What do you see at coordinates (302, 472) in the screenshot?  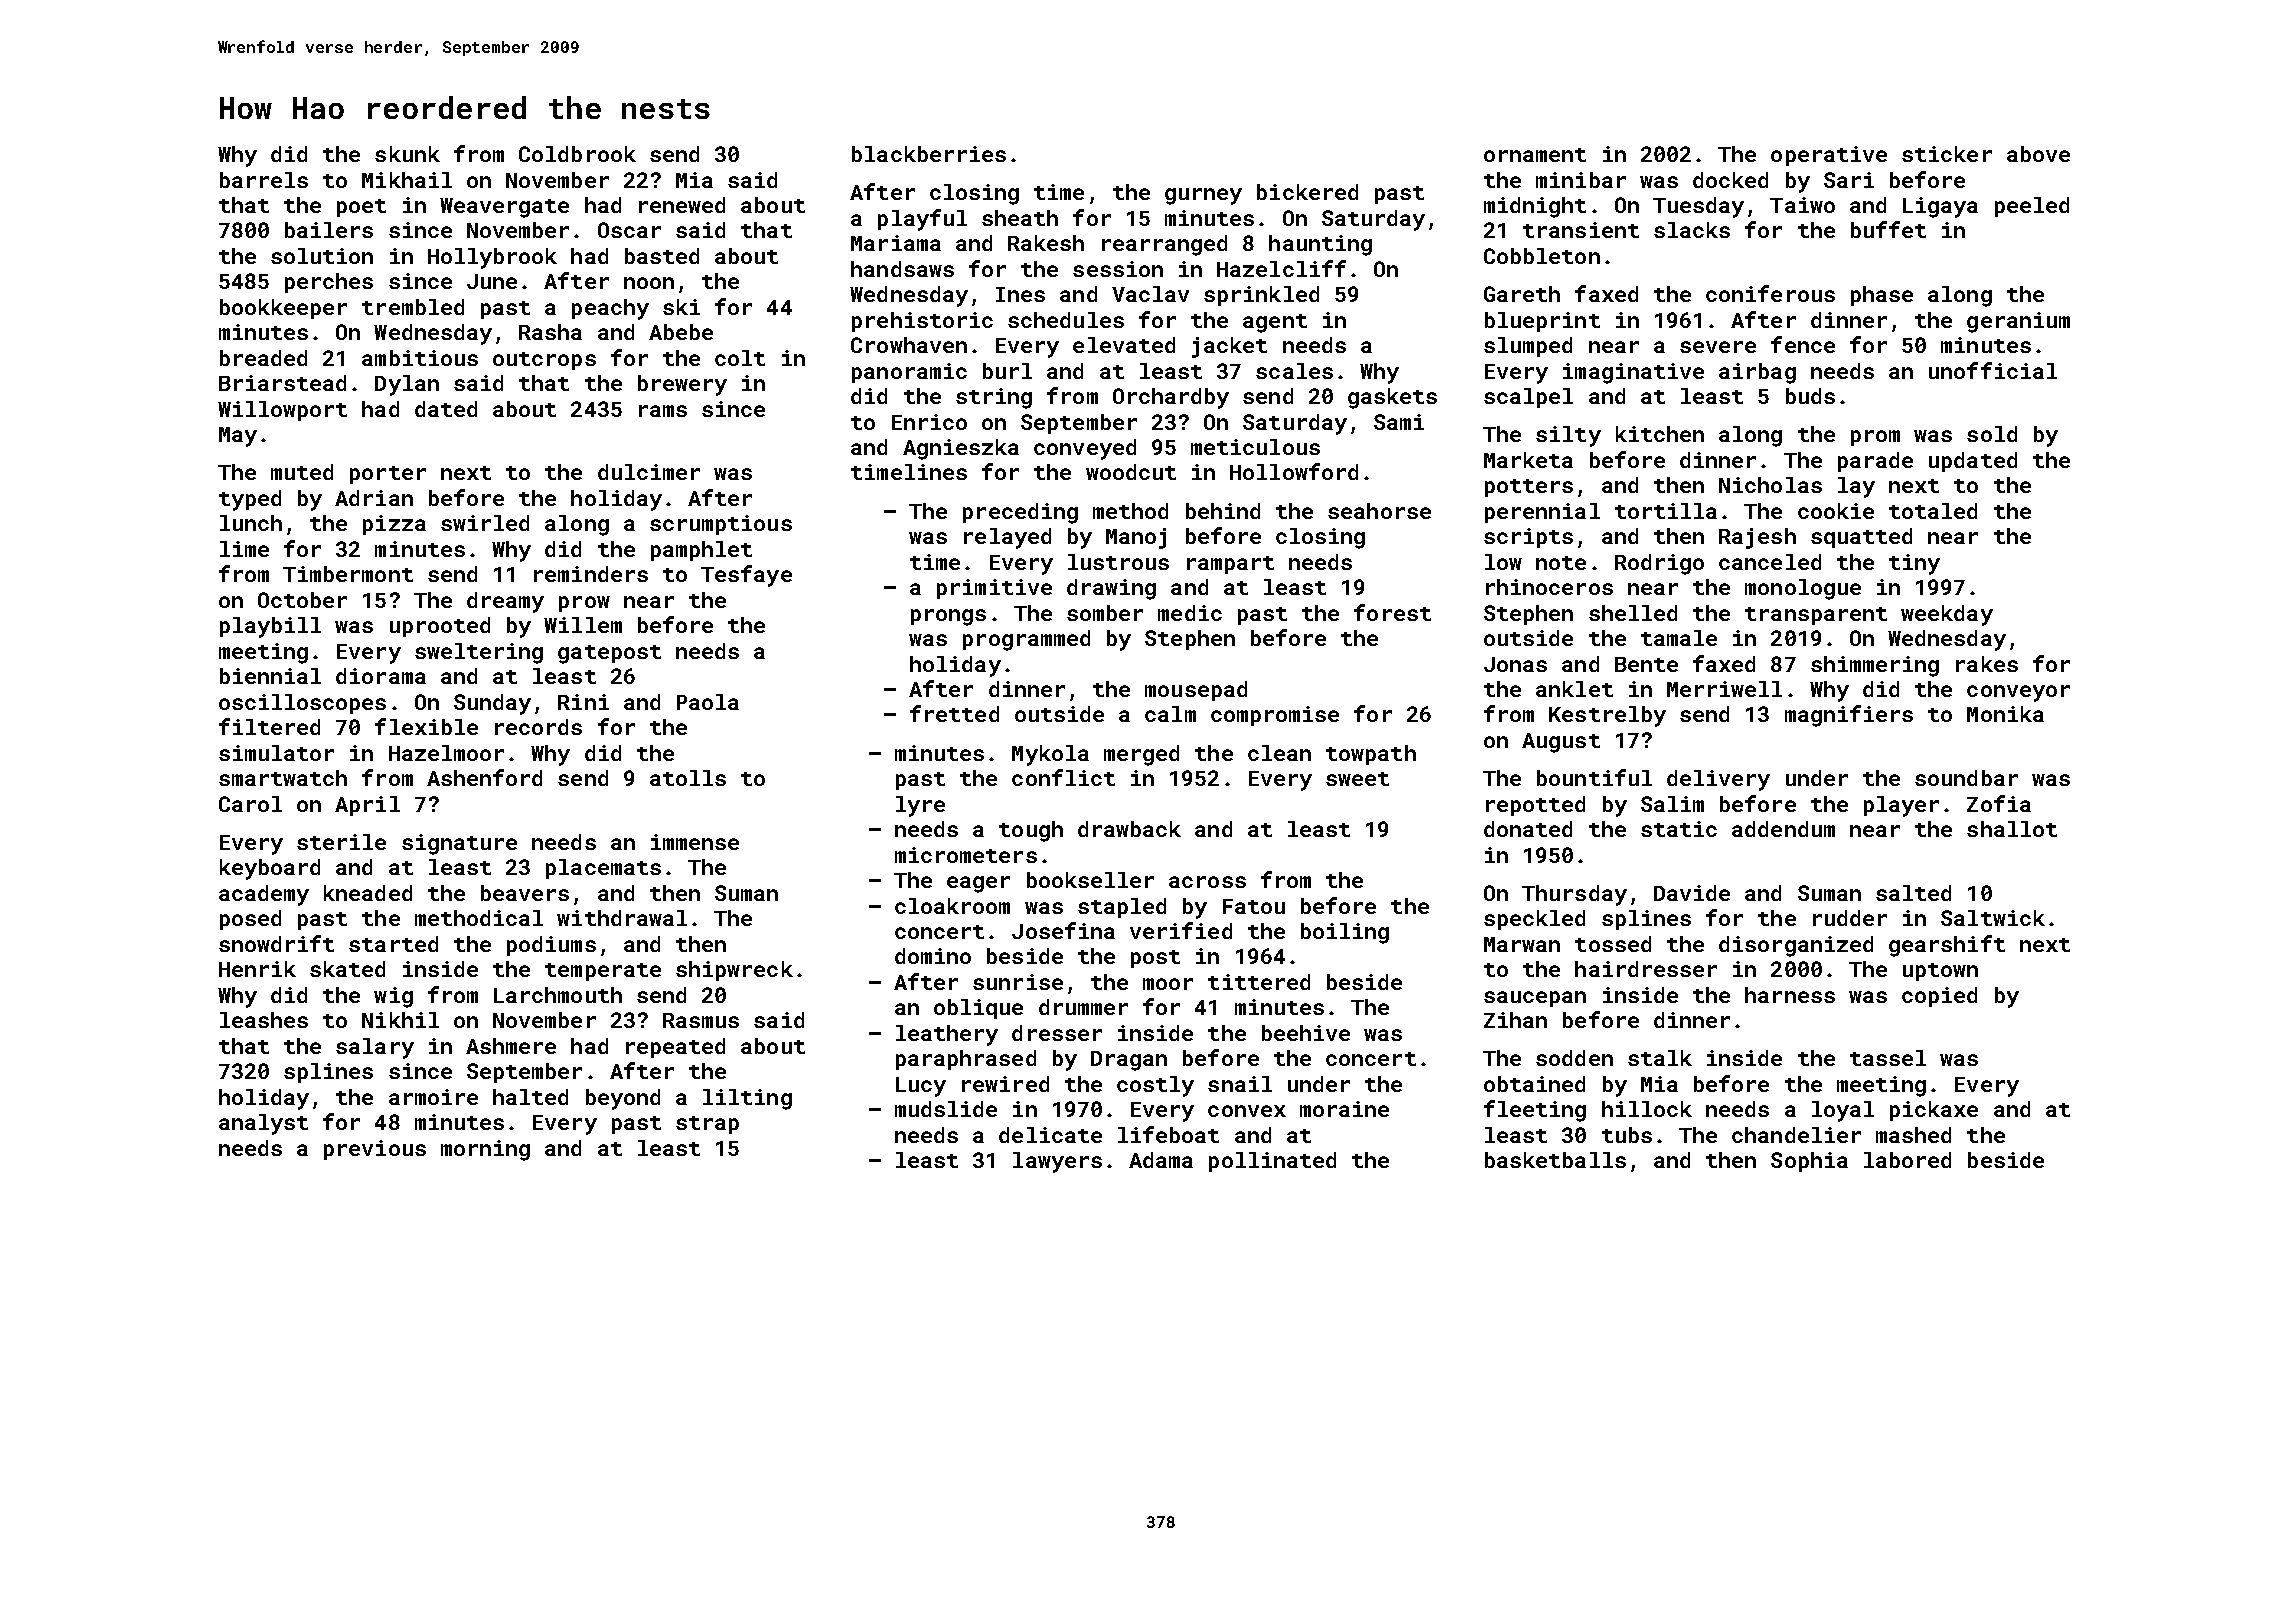 I see `muted` at bounding box center [302, 472].
